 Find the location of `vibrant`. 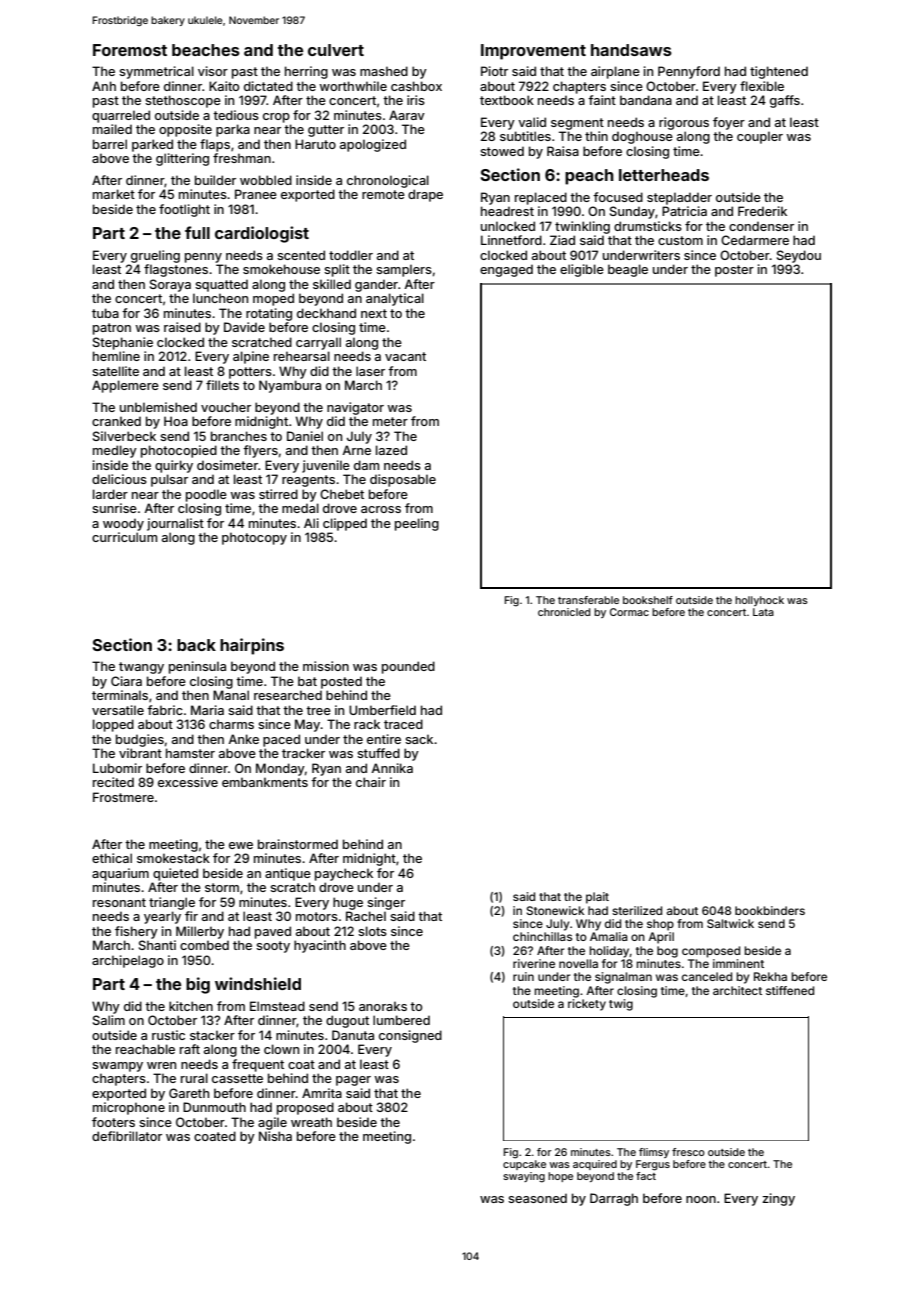

vibrant is located at coordinates (140, 753).
